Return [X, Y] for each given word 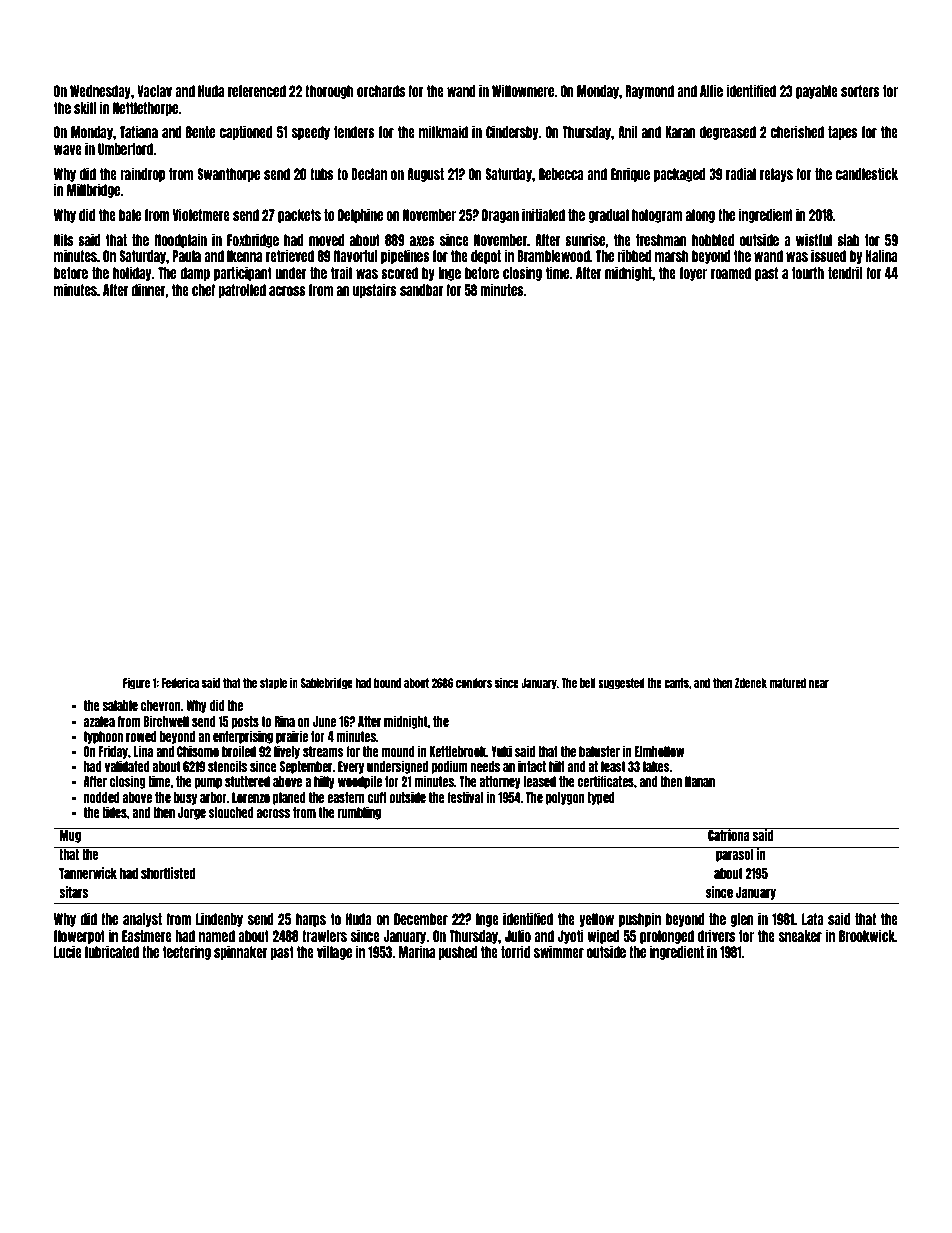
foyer [693, 274]
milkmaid [443, 131]
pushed [457, 953]
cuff [377, 797]
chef [203, 290]
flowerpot [79, 937]
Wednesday [100, 92]
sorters [860, 91]
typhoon [103, 737]
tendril [845, 272]
